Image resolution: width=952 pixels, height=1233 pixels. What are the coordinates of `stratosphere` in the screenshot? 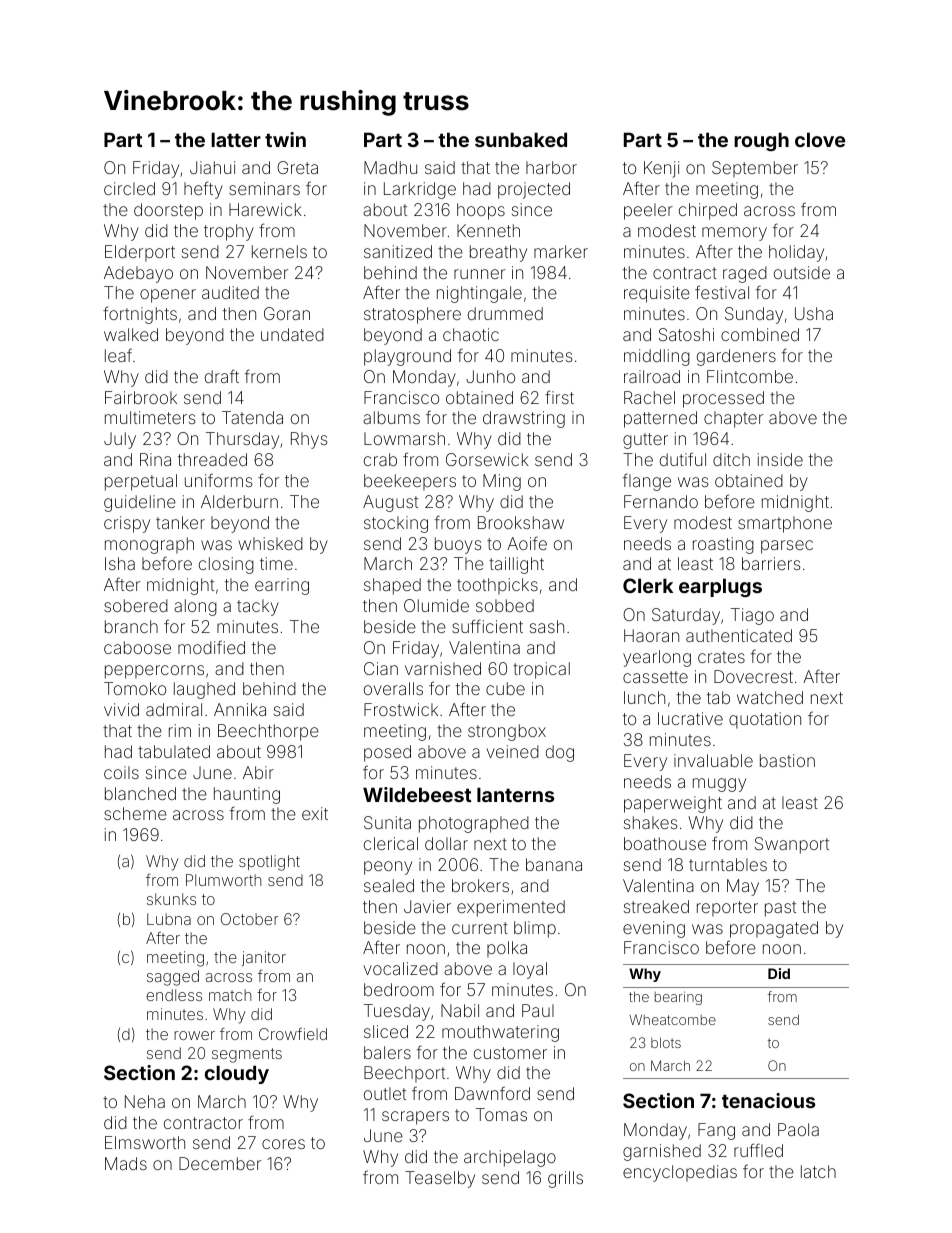 It's located at (412, 315).
